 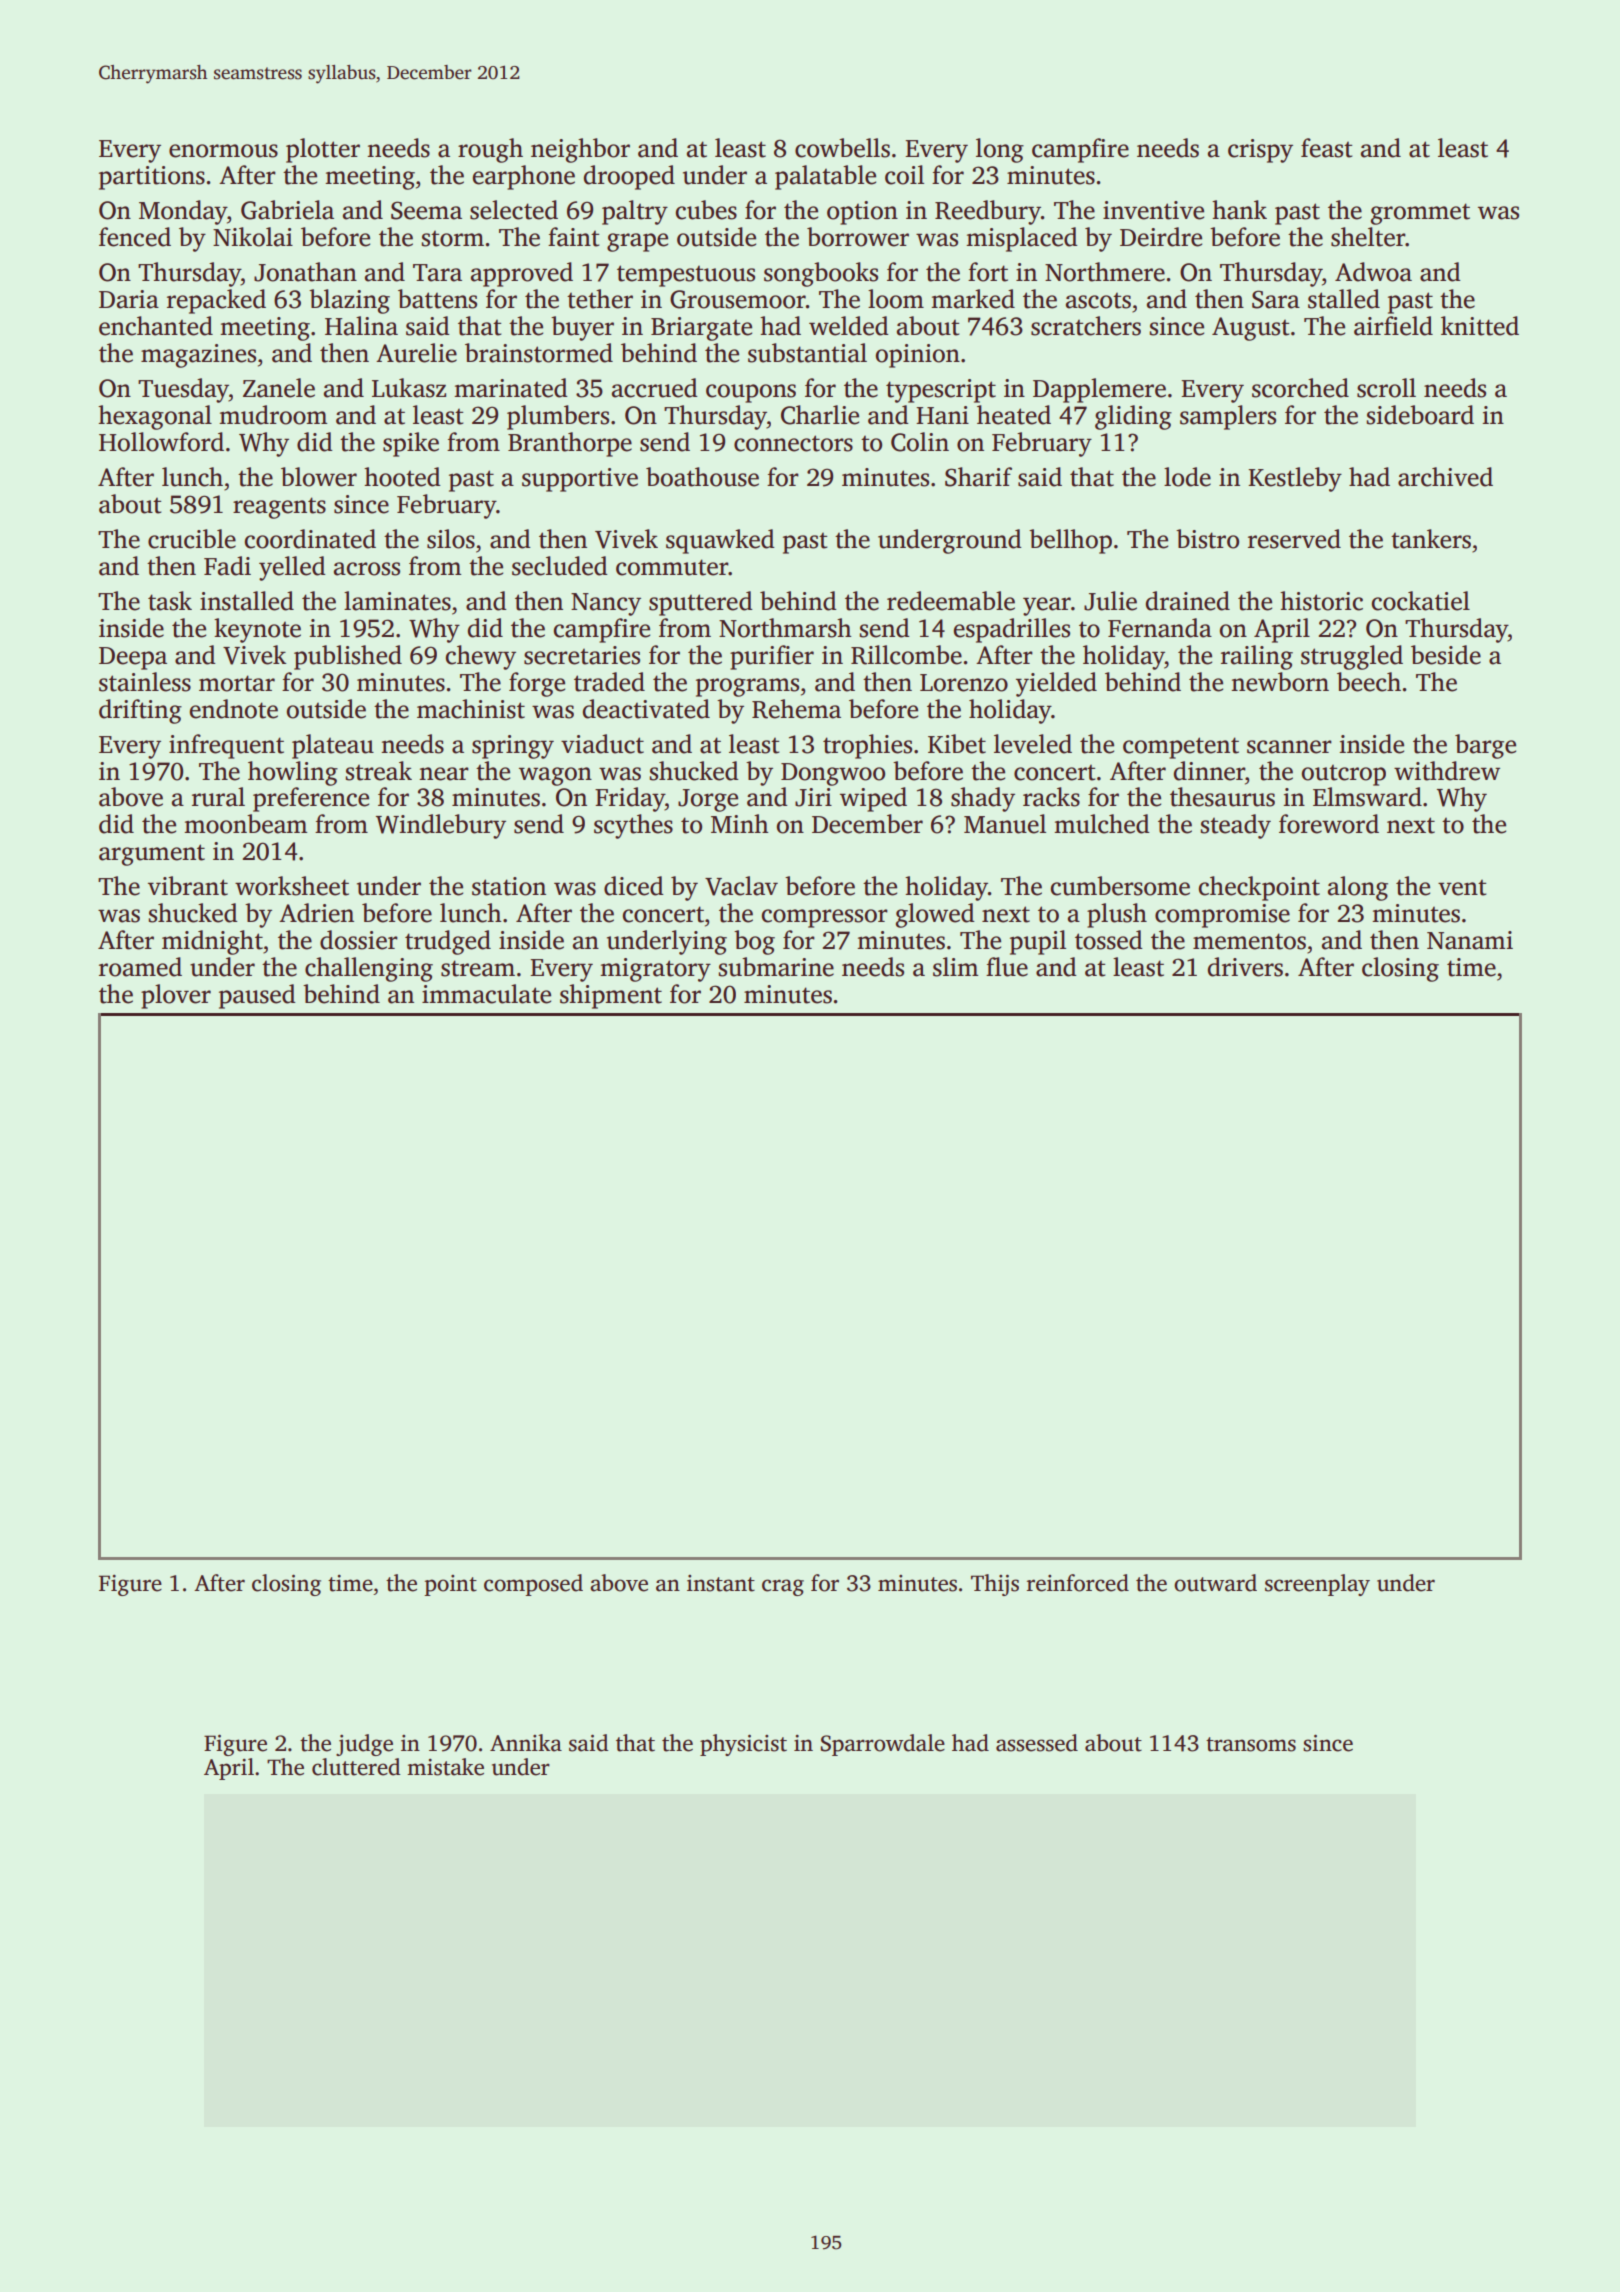 I want to click on moonbeam, so click(x=245, y=824).
